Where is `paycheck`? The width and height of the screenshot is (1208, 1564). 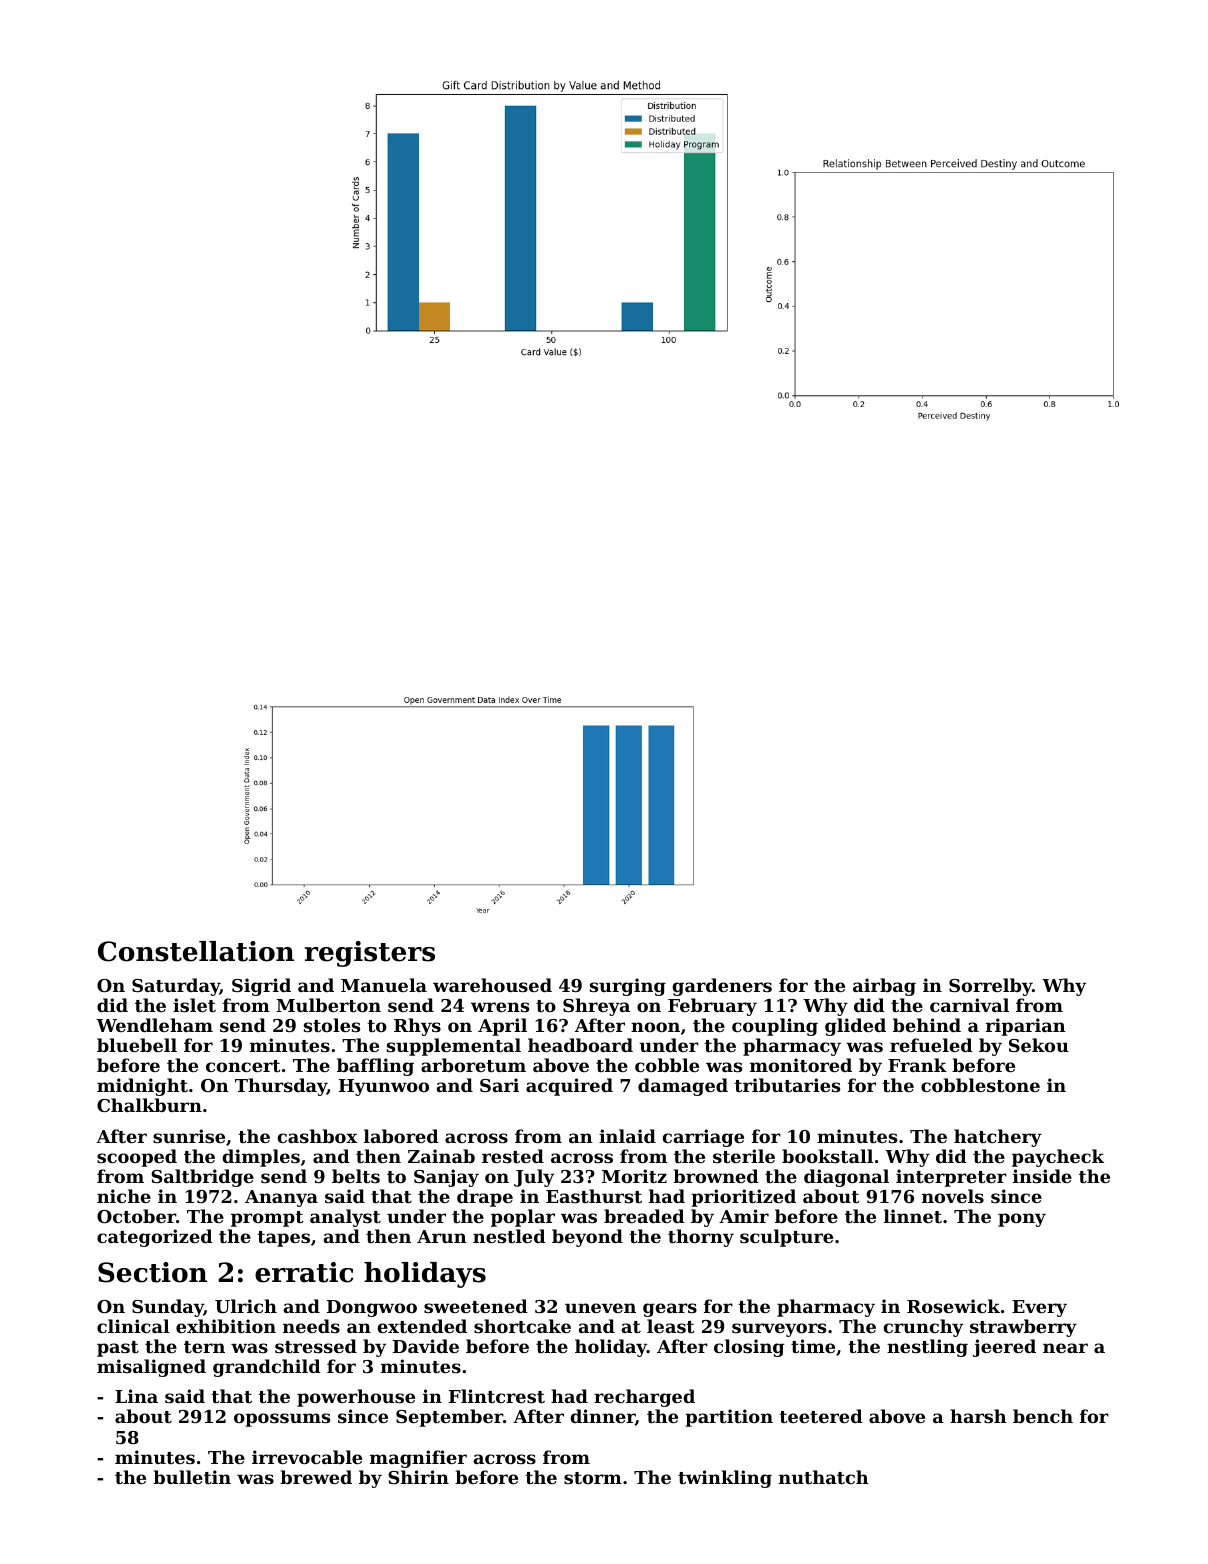
paycheck is located at coordinates (1058, 1158).
